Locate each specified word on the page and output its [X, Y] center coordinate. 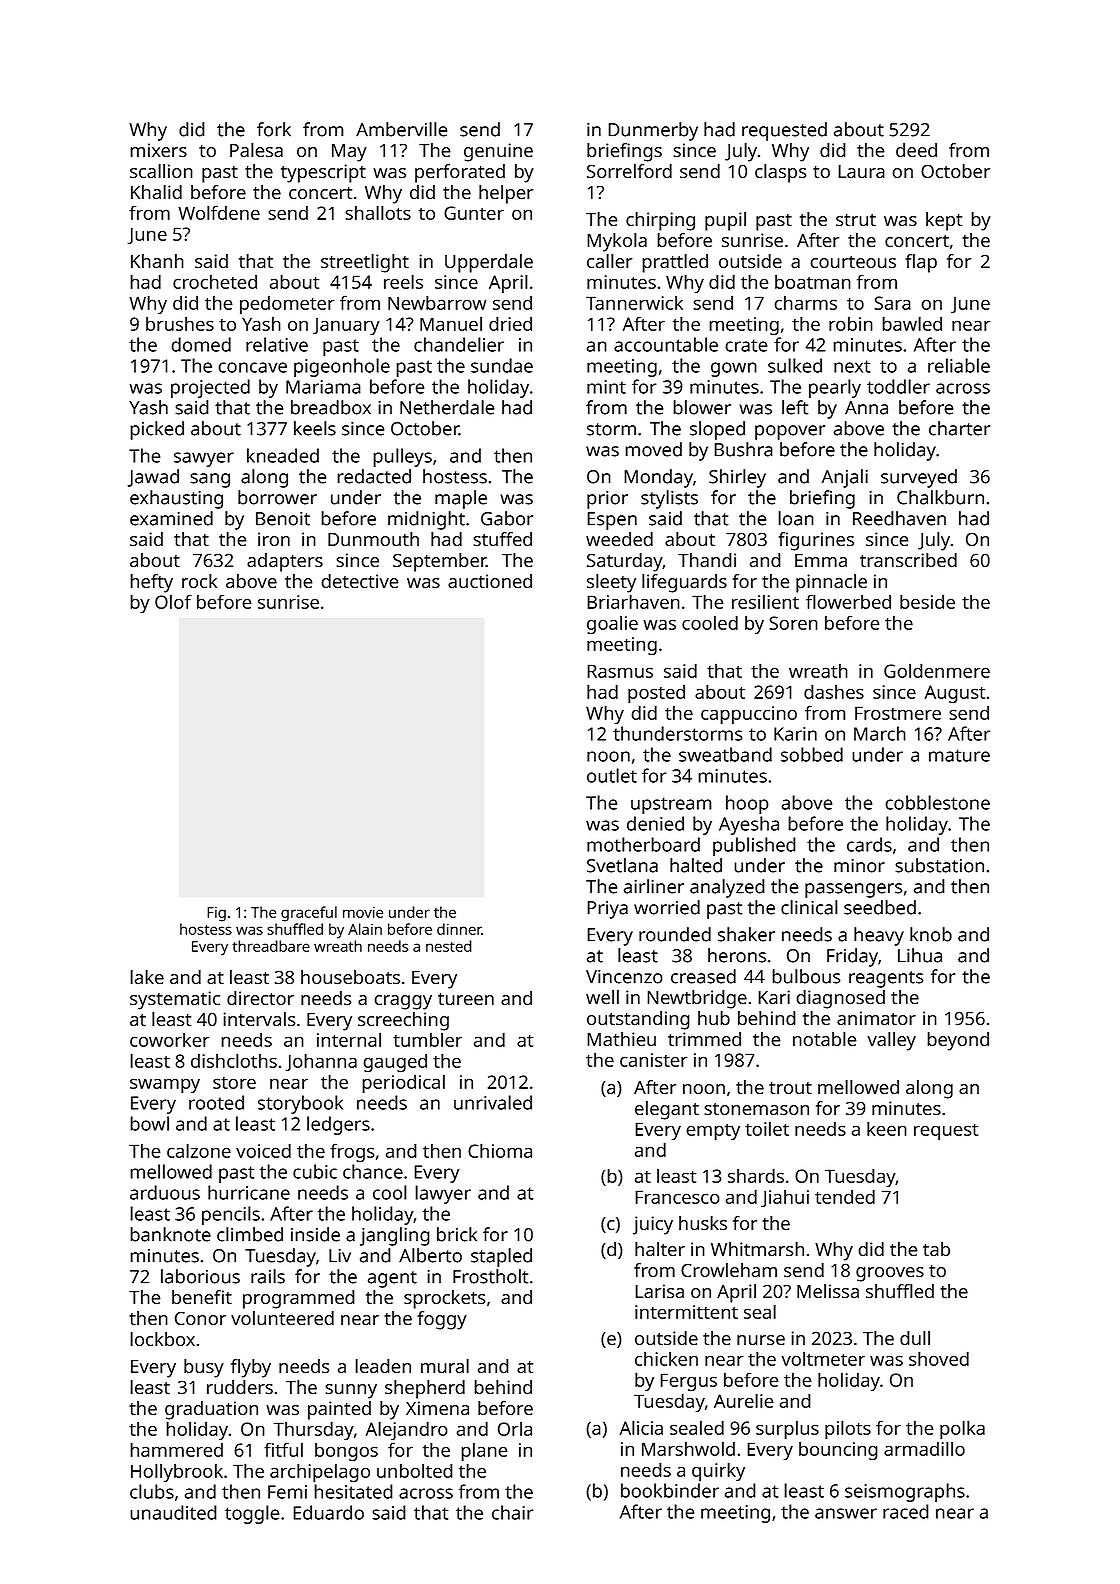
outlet [612, 775]
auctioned [490, 581]
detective [360, 581]
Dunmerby [653, 131]
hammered [176, 1449]
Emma [821, 561]
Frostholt [490, 1276]
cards [869, 844]
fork [274, 129]
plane [484, 1452]
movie [363, 912]
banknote [170, 1234]
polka [962, 1430]
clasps [780, 173]
